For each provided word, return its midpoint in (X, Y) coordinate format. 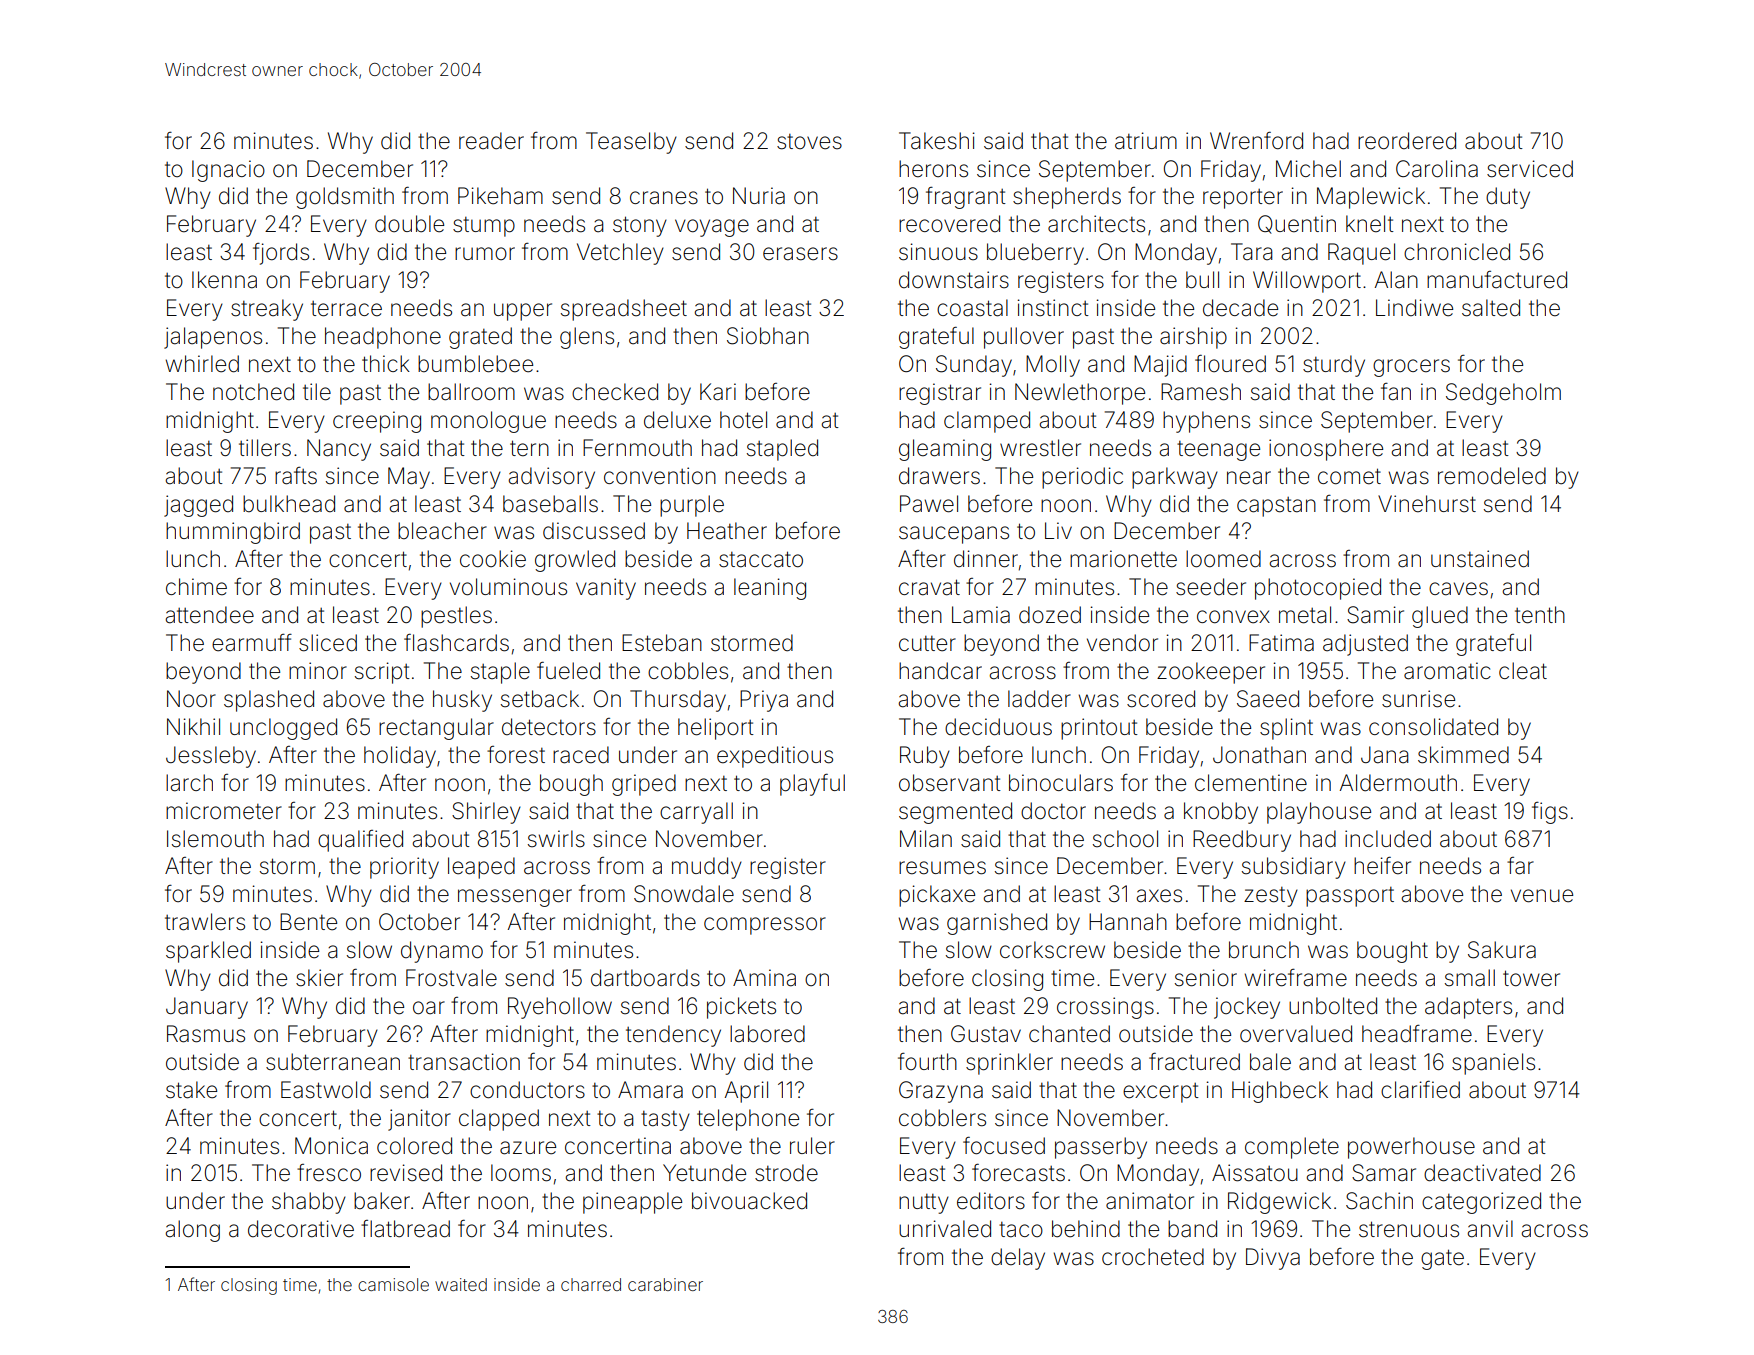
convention (660, 476)
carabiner (665, 1284)
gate (1442, 1259)
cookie (493, 559)
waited (461, 1284)
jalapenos (213, 338)
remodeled (1492, 476)
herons (933, 169)
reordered (1407, 141)
